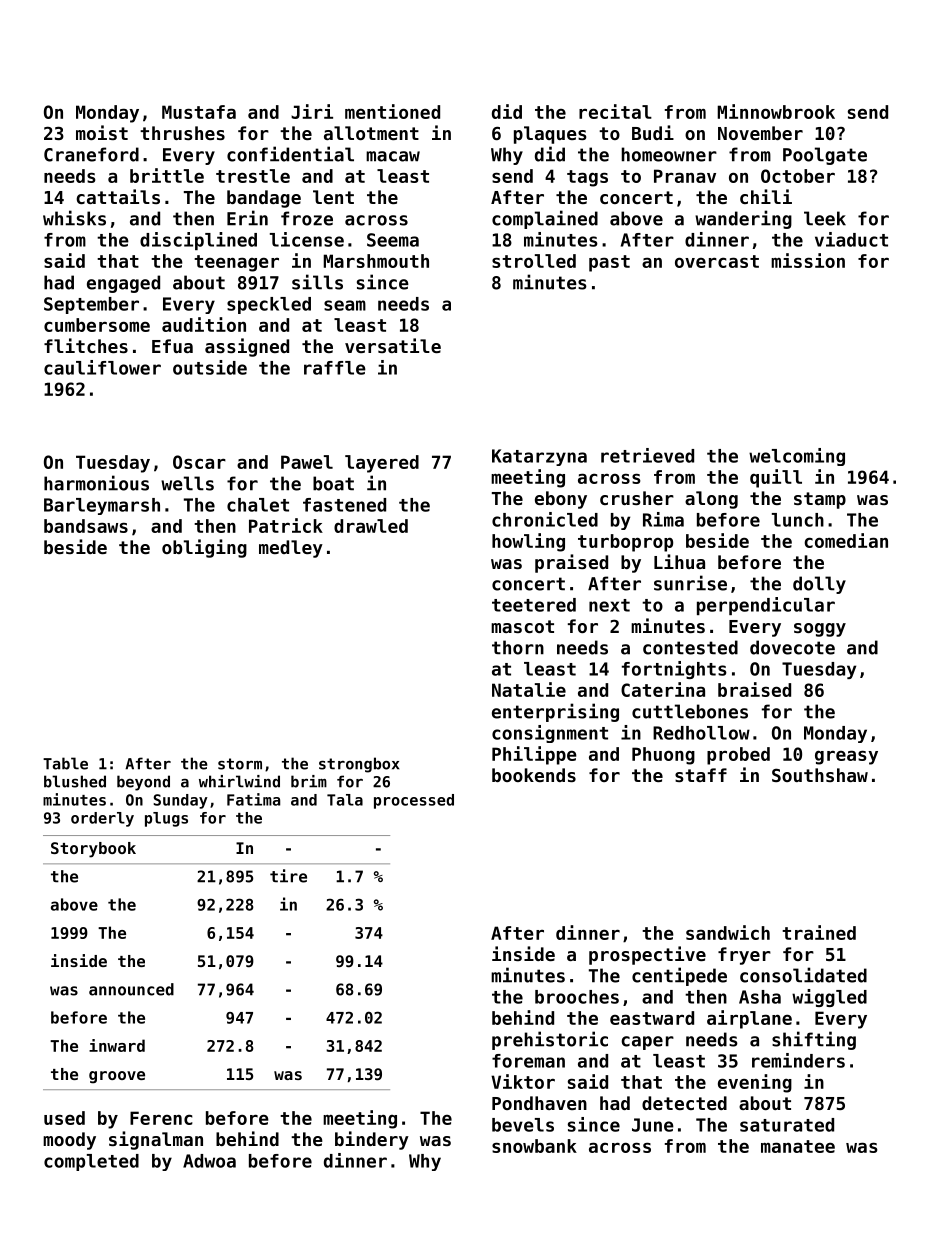  I want to click on completed, so click(91, 1162).
